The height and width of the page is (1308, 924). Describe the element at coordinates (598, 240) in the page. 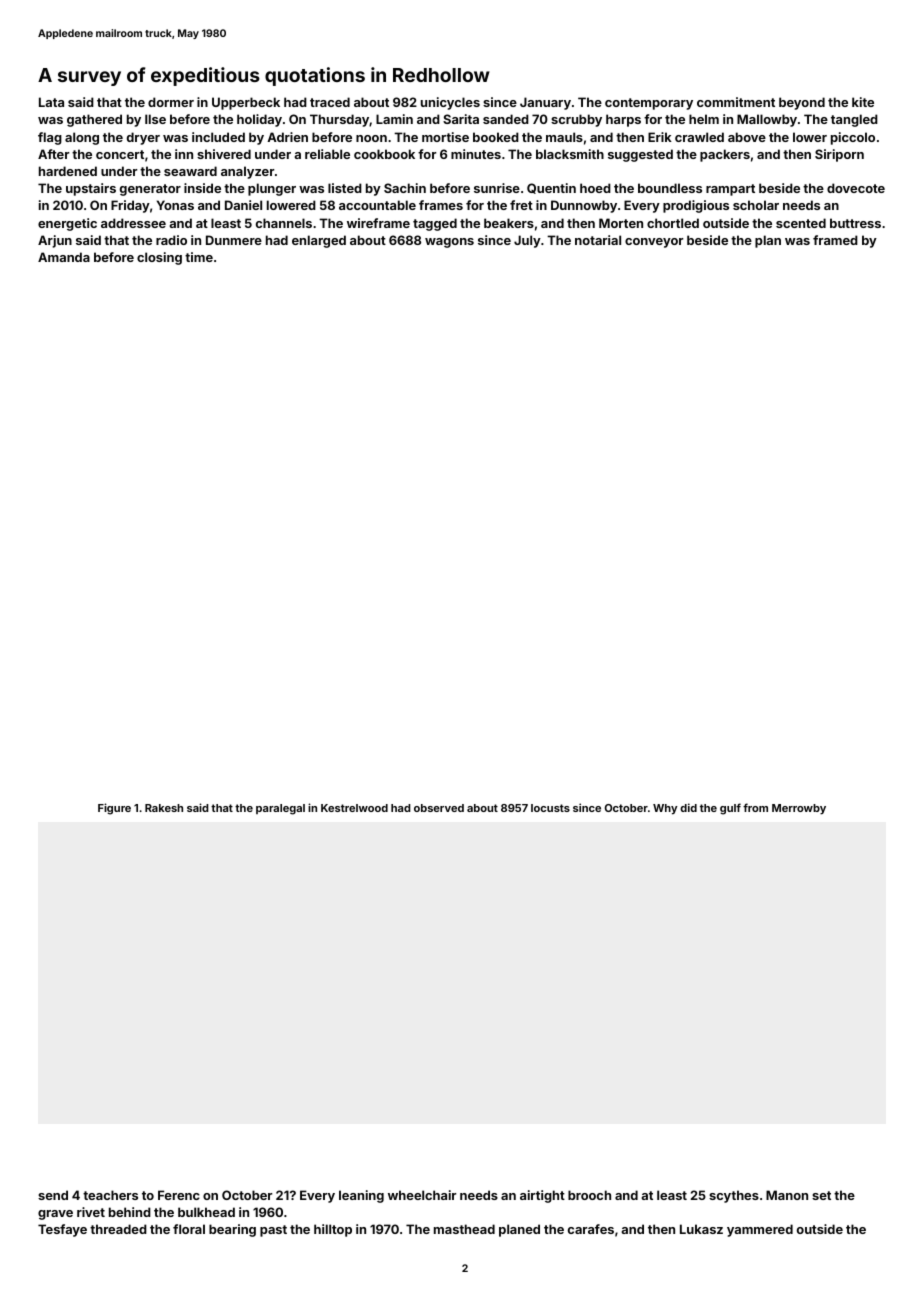

I see `notarial` at that location.
